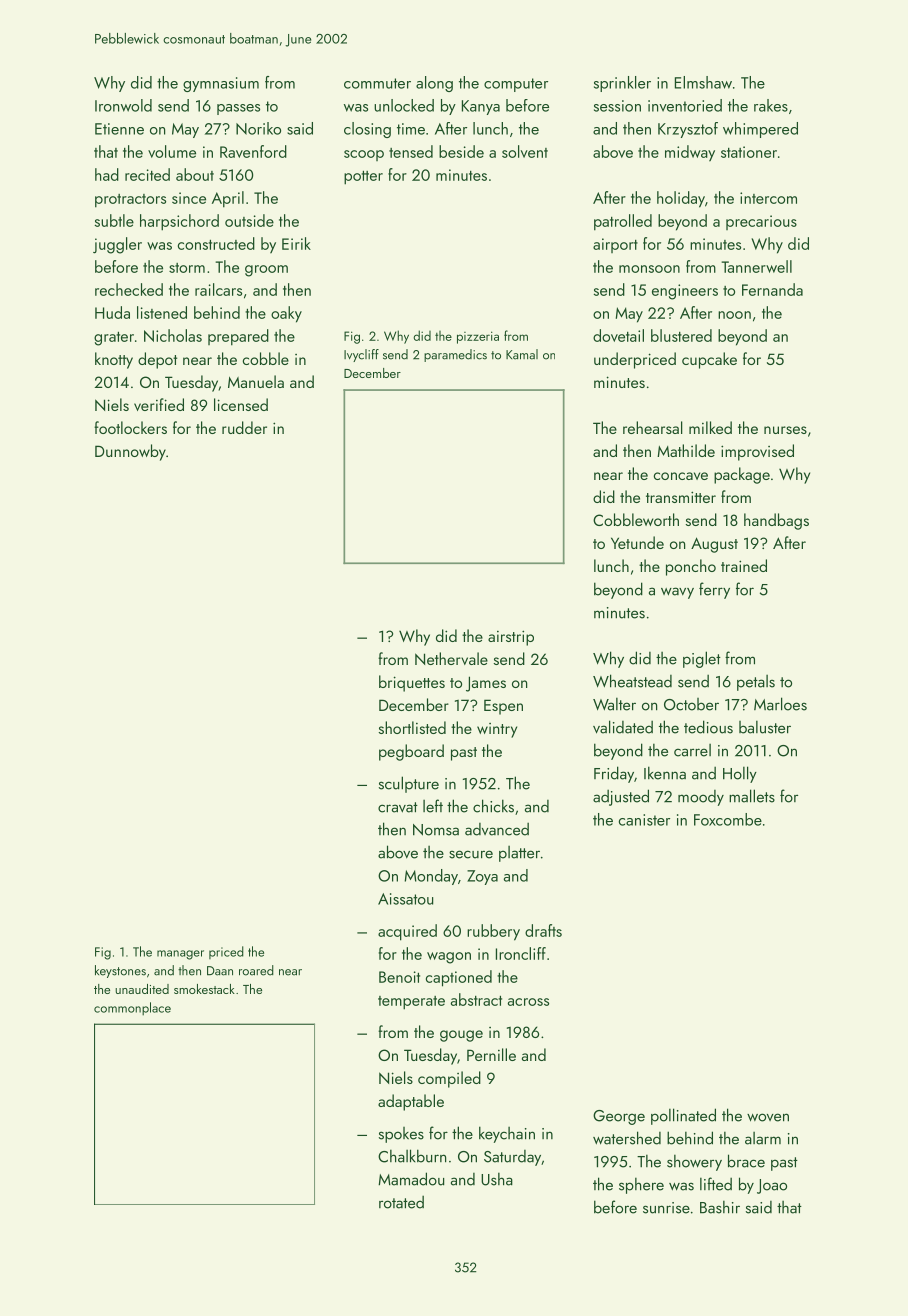 Image resolution: width=908 pixels, height=1316 pixels. What do you see at coordinates (709, 360) in the document?
I see `cupcake` at bounding box center [709, 360].
